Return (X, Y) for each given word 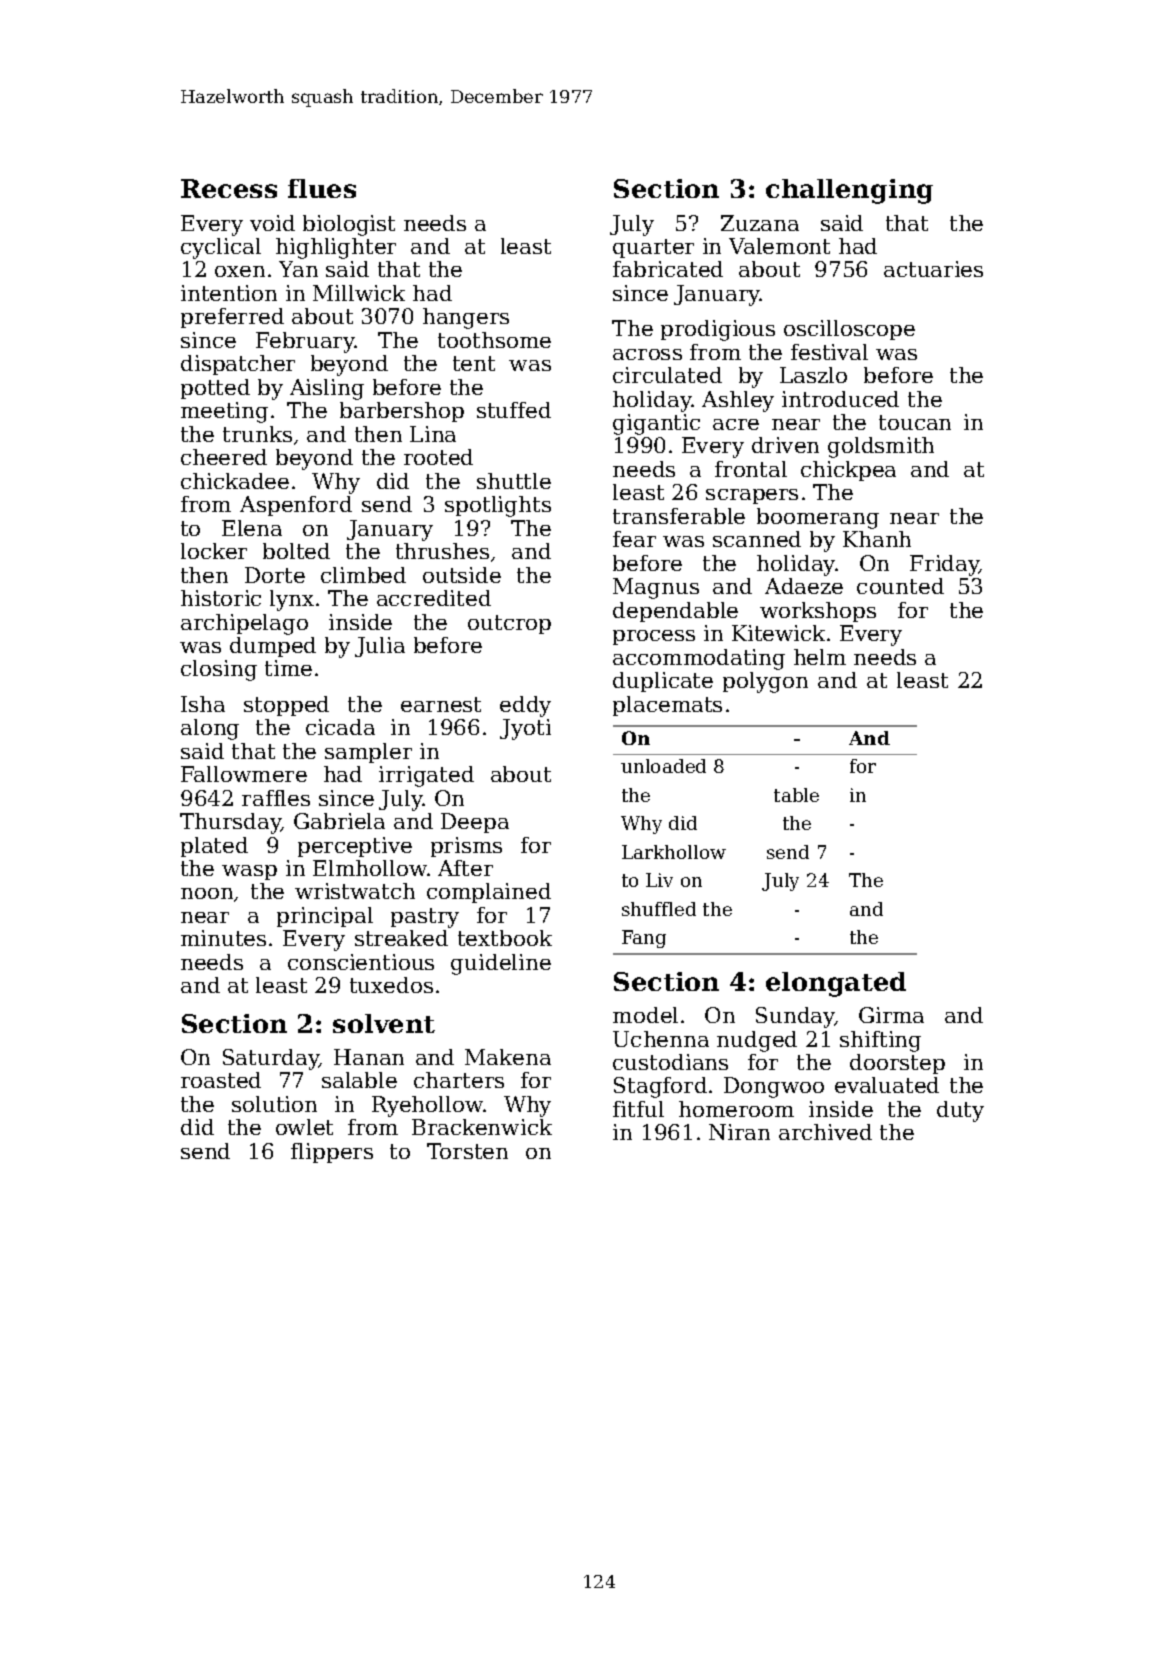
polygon (765, 682)
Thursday (230, 823)
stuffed (514, 410)
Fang (644, 939)
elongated (836, 984)
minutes (223, 938)
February (305, 342)
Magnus (656, 588)
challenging (849, 191)
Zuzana (760, 223)
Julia (380, 647)
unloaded (663, 766)
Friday (945, 565)
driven (785, 445)
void (272, 223)
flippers (332, 1153)
